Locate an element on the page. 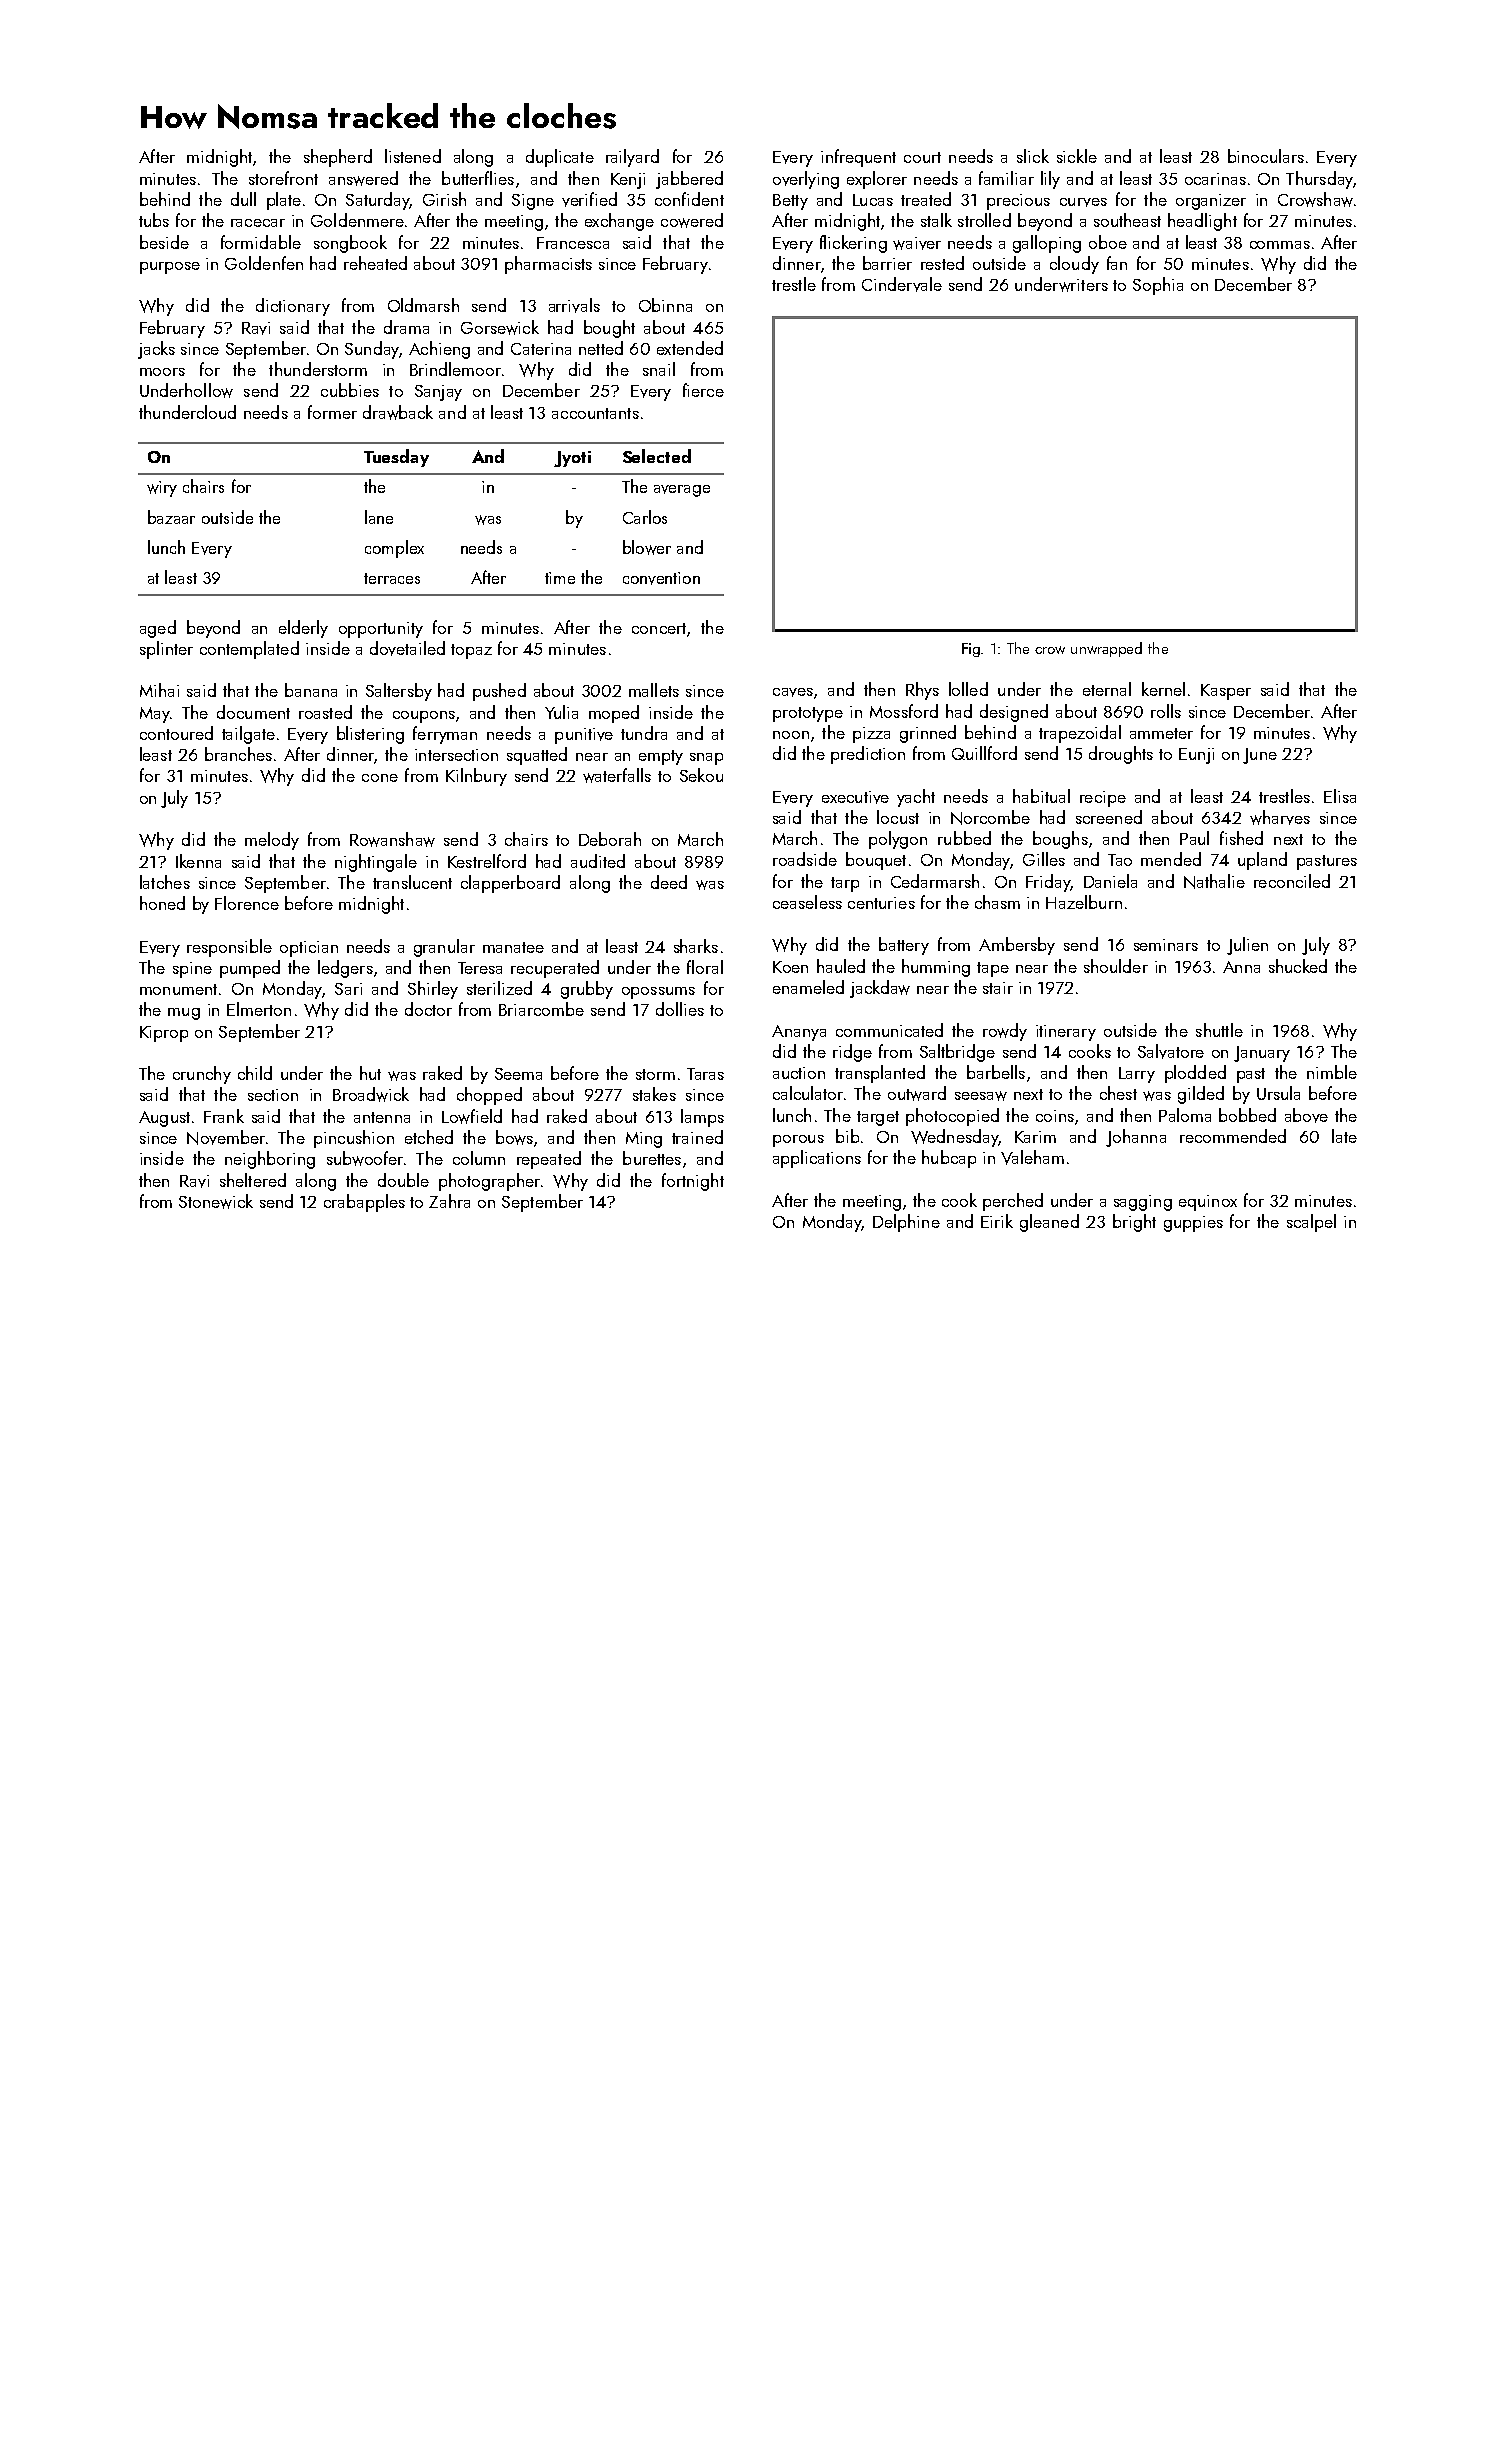  listened is located at coordinates (413, 156).
